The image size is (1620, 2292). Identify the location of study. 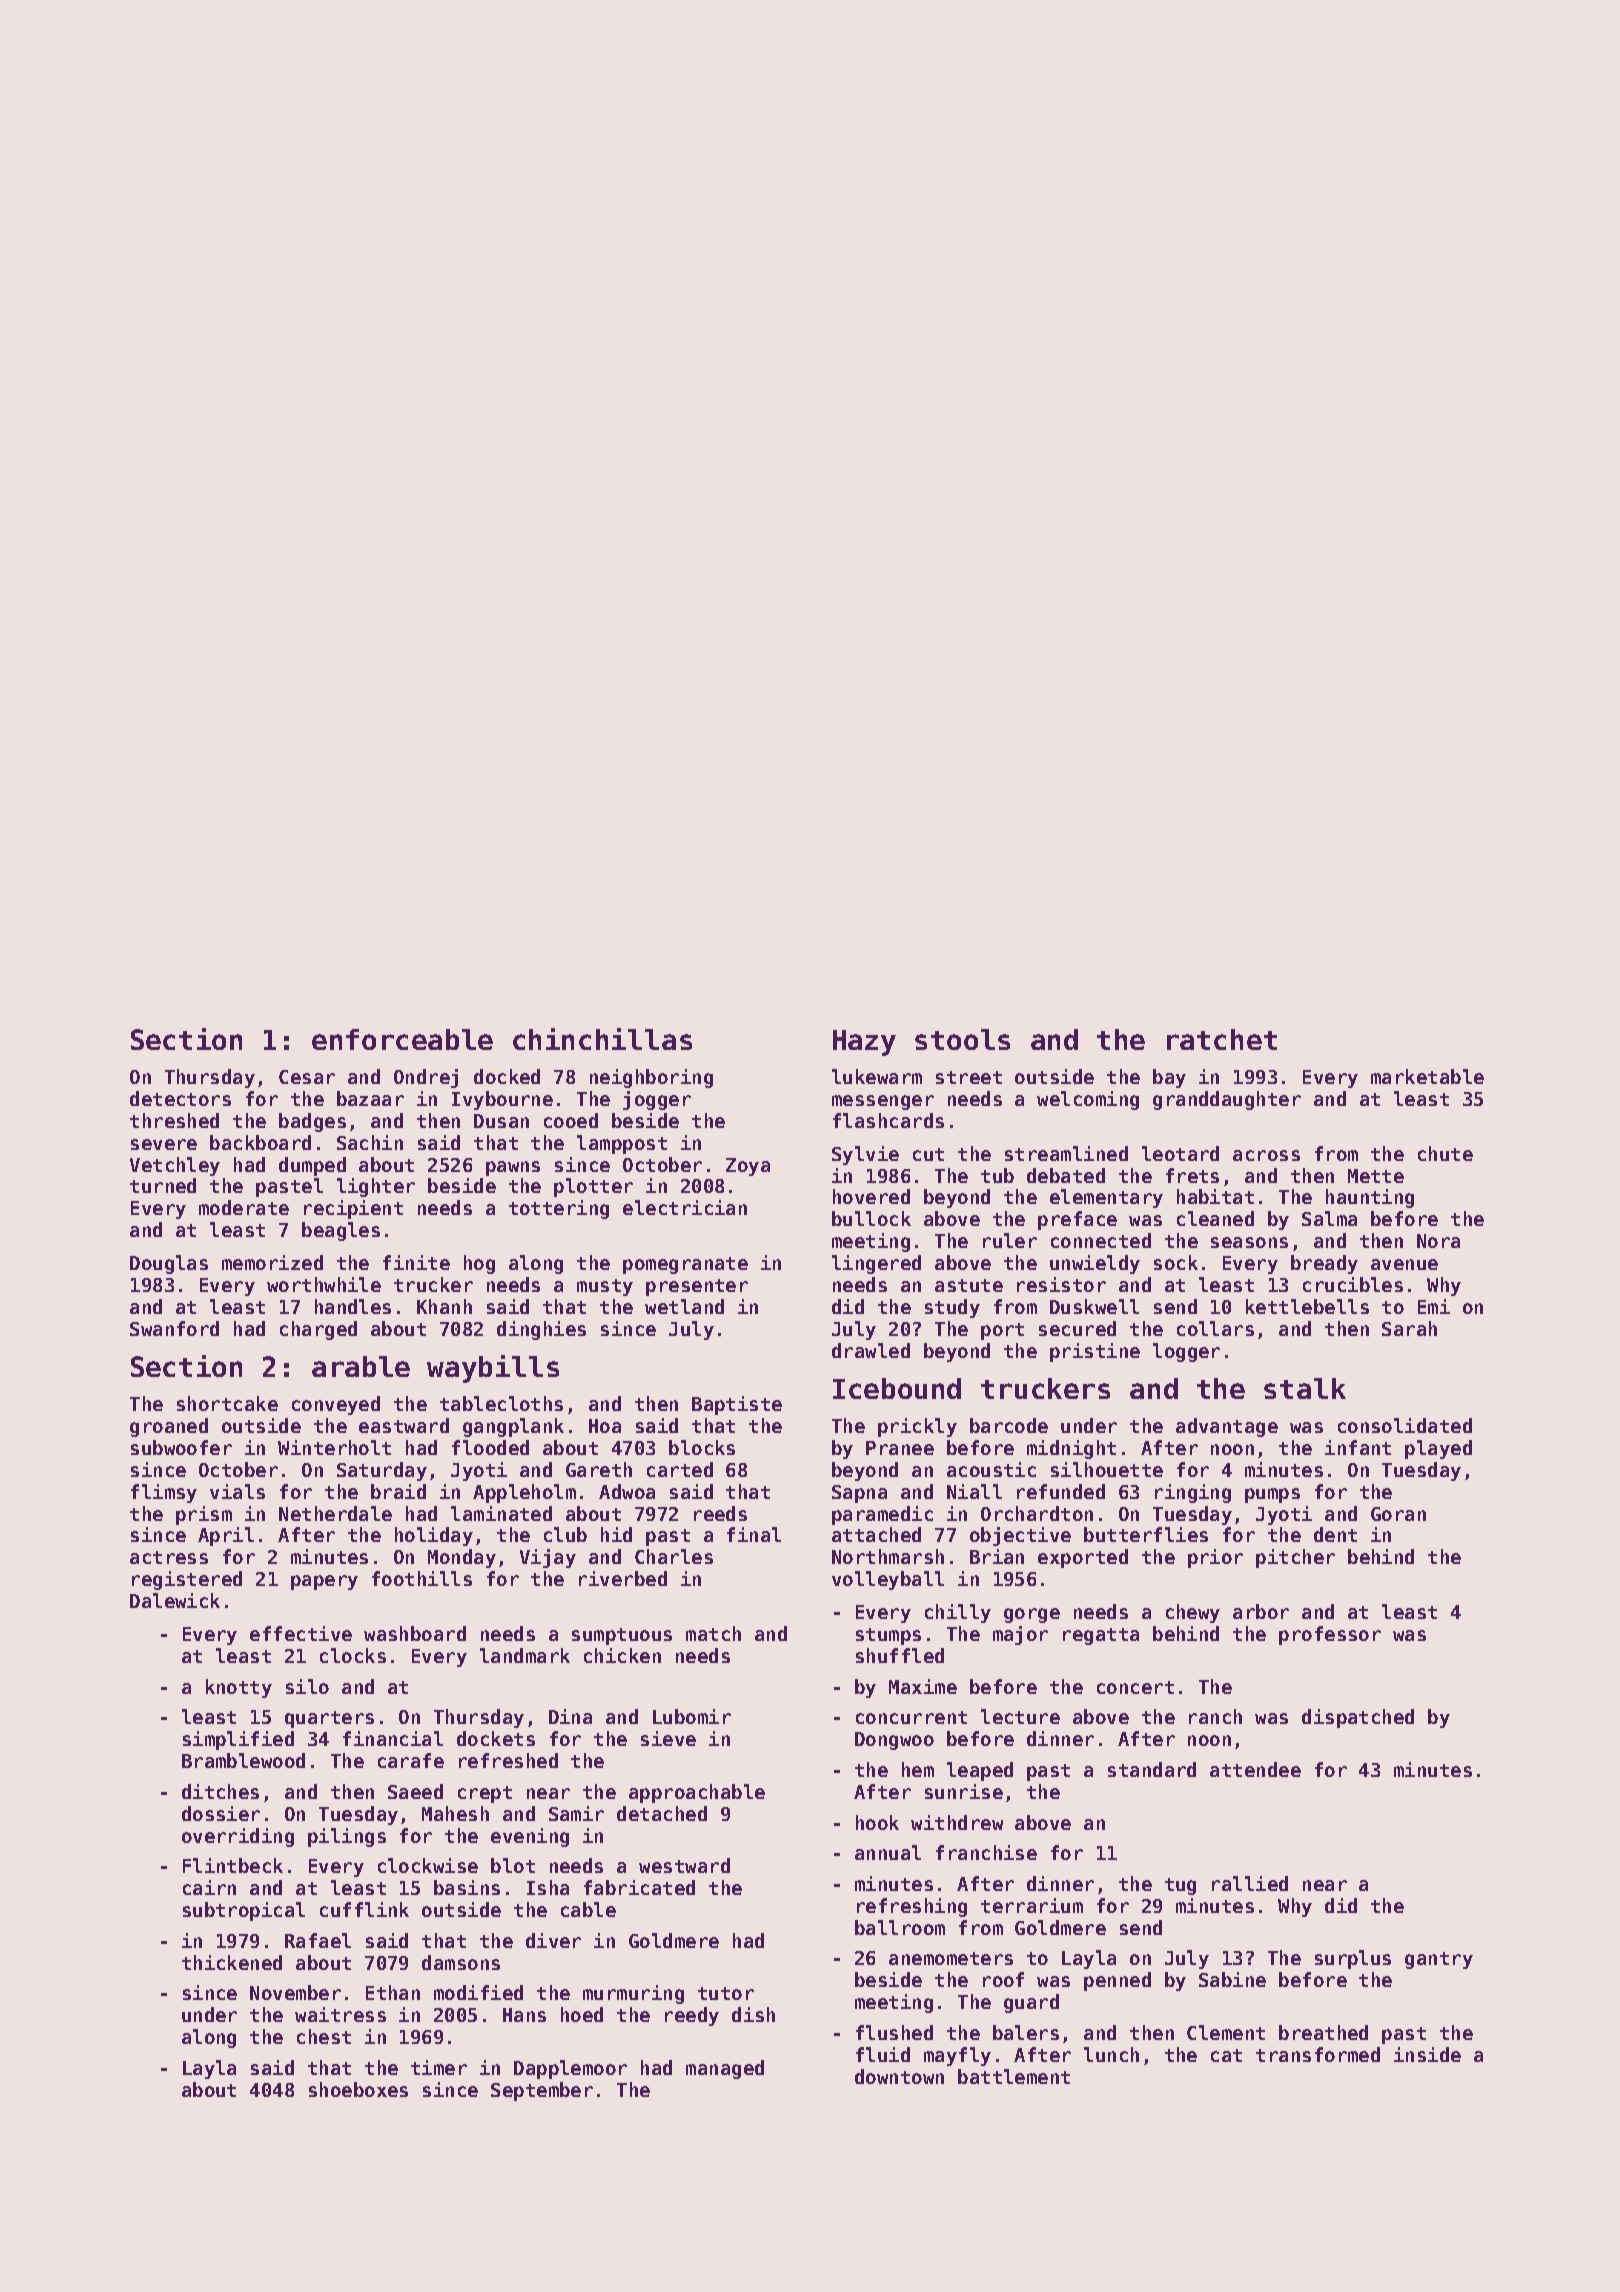
(952, 1308).
